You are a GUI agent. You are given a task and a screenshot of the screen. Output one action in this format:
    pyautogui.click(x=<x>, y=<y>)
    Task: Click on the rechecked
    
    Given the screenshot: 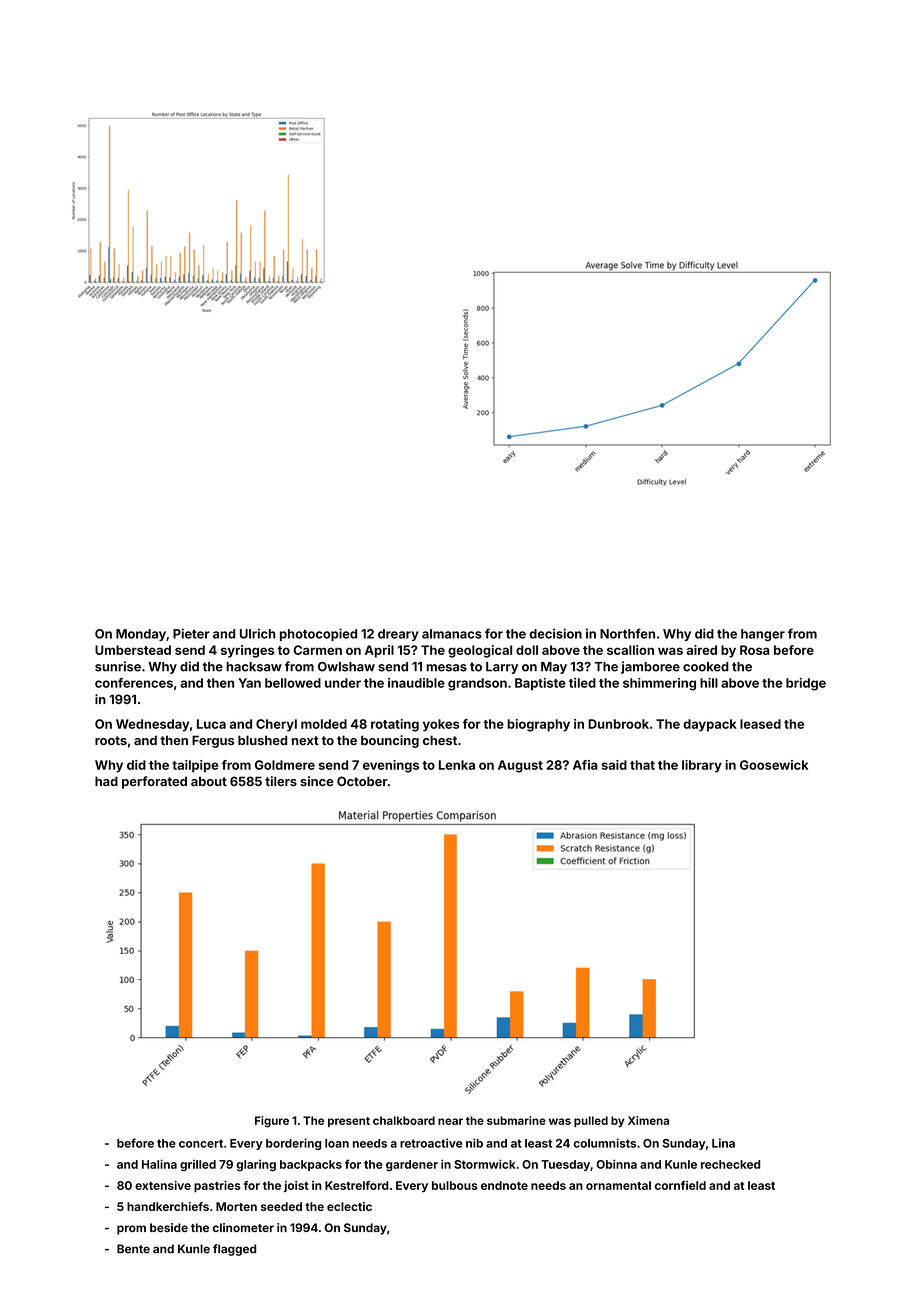 What is the action you would take?
    pyautogui.click(x=730, y=1164)
